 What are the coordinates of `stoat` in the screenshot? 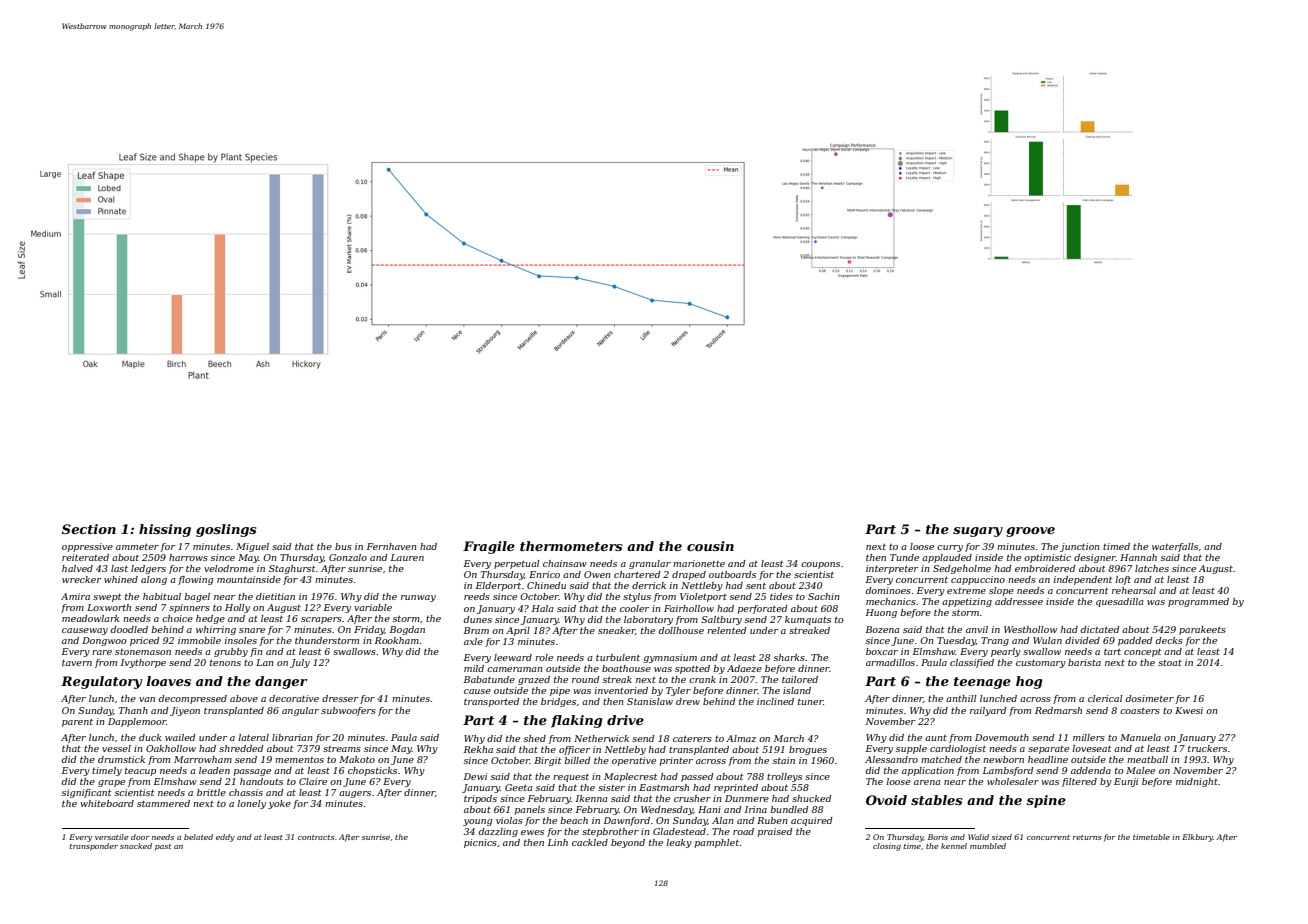 It's located at (1170, 663).
